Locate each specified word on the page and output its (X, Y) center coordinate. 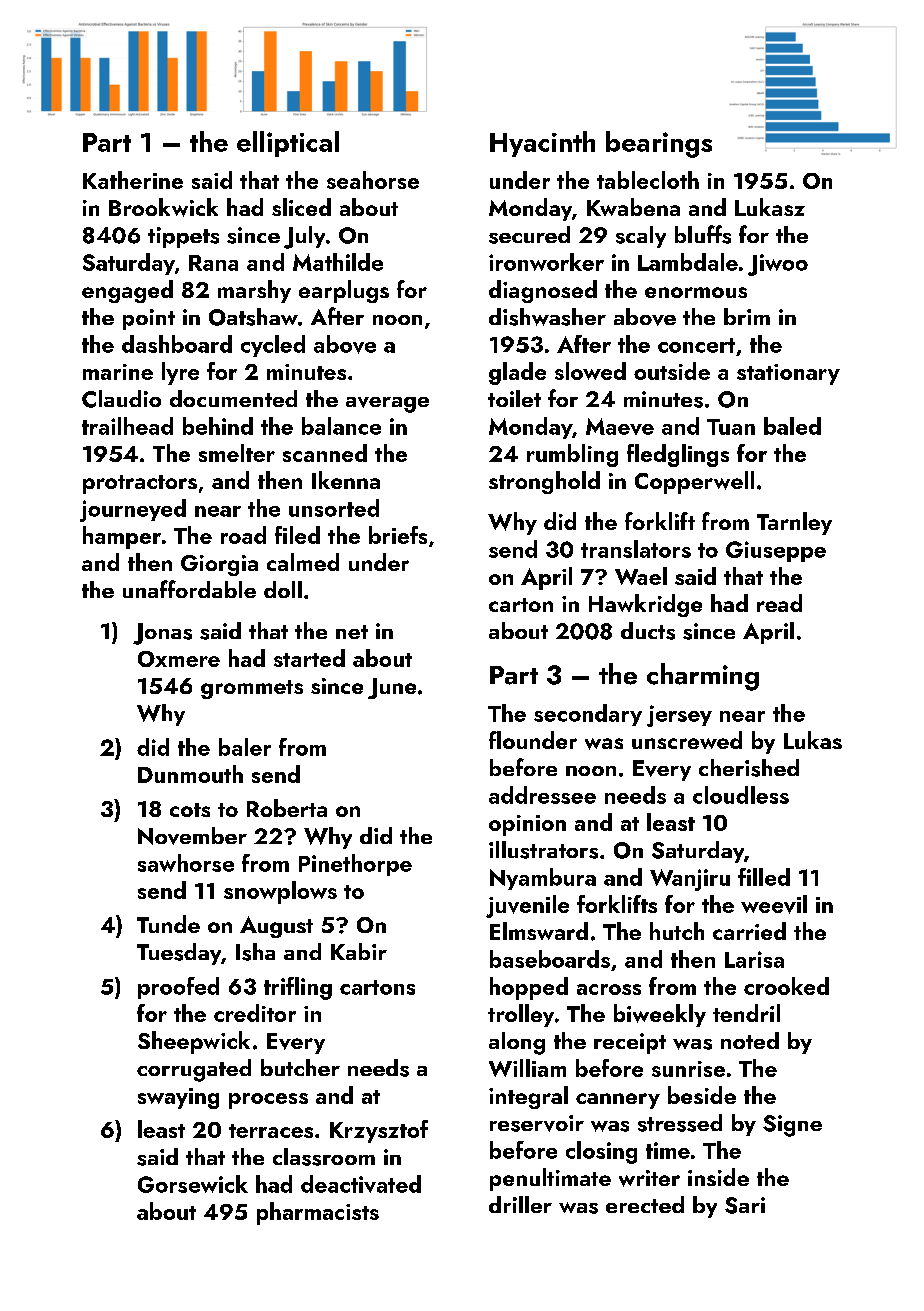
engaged (127, 291)
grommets (252, 689)
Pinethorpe (355, 865)
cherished (749, 768)
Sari (745, 1205)
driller (520, 1204)
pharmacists (318, 1213)
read (779, 603)
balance (341, 426)
